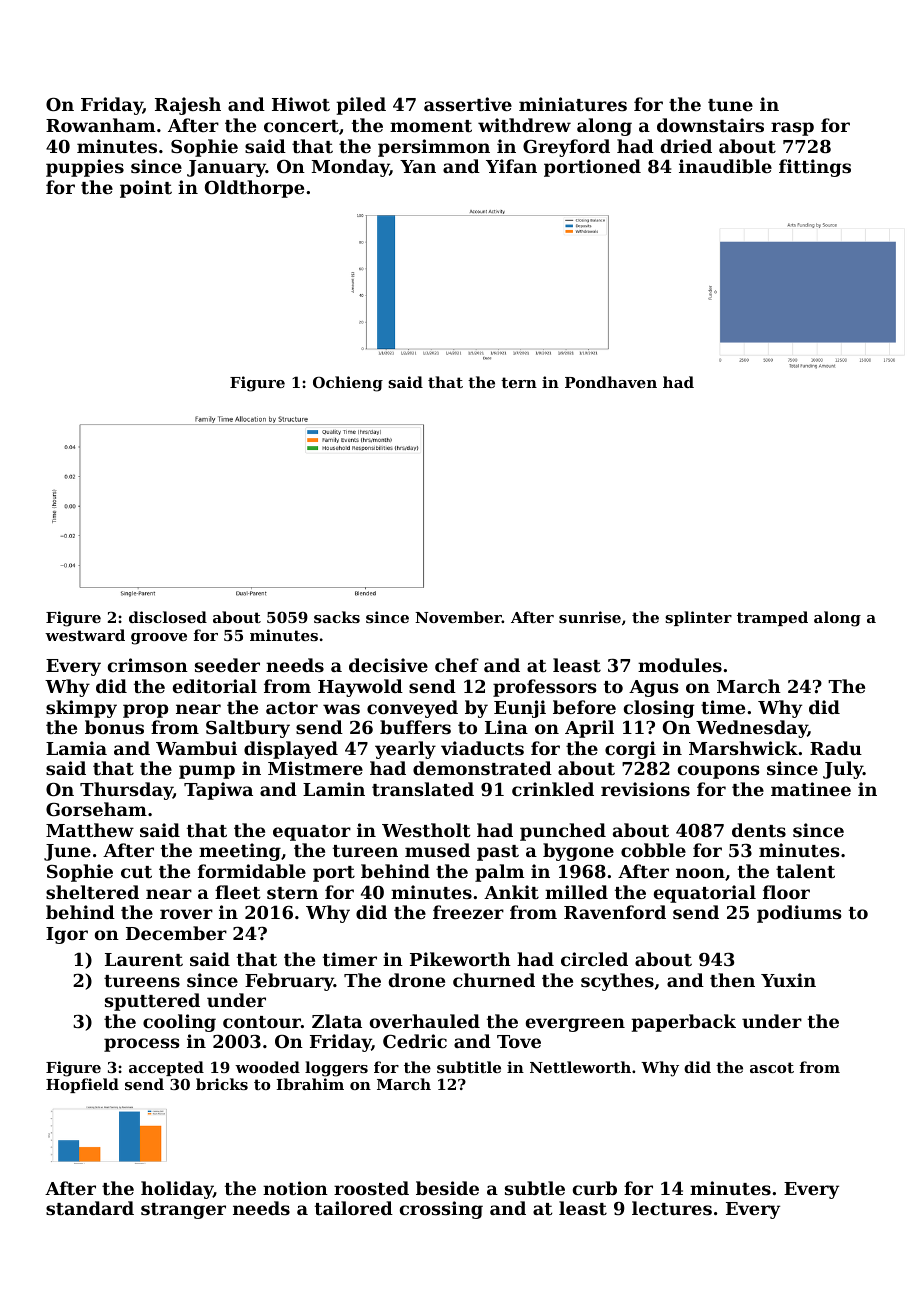 The image size is (924, 1308). I want to click on mused, so click(437, 850).
